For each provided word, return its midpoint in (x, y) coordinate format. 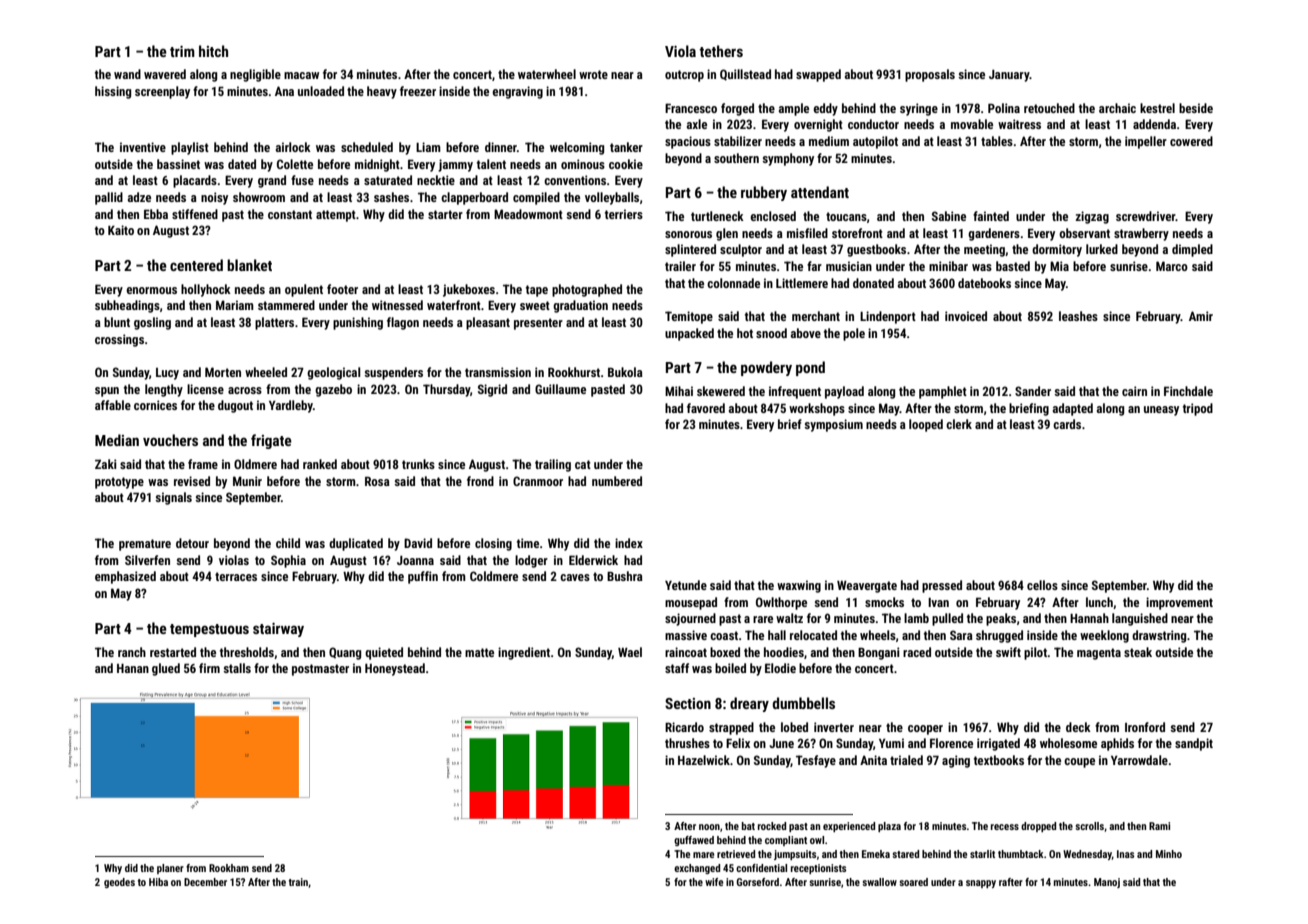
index (629, 543)
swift (1008, 652)
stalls (237, 668)
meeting (984, 250)
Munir (247, 481)
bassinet (178, 164)
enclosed (773, 216)
